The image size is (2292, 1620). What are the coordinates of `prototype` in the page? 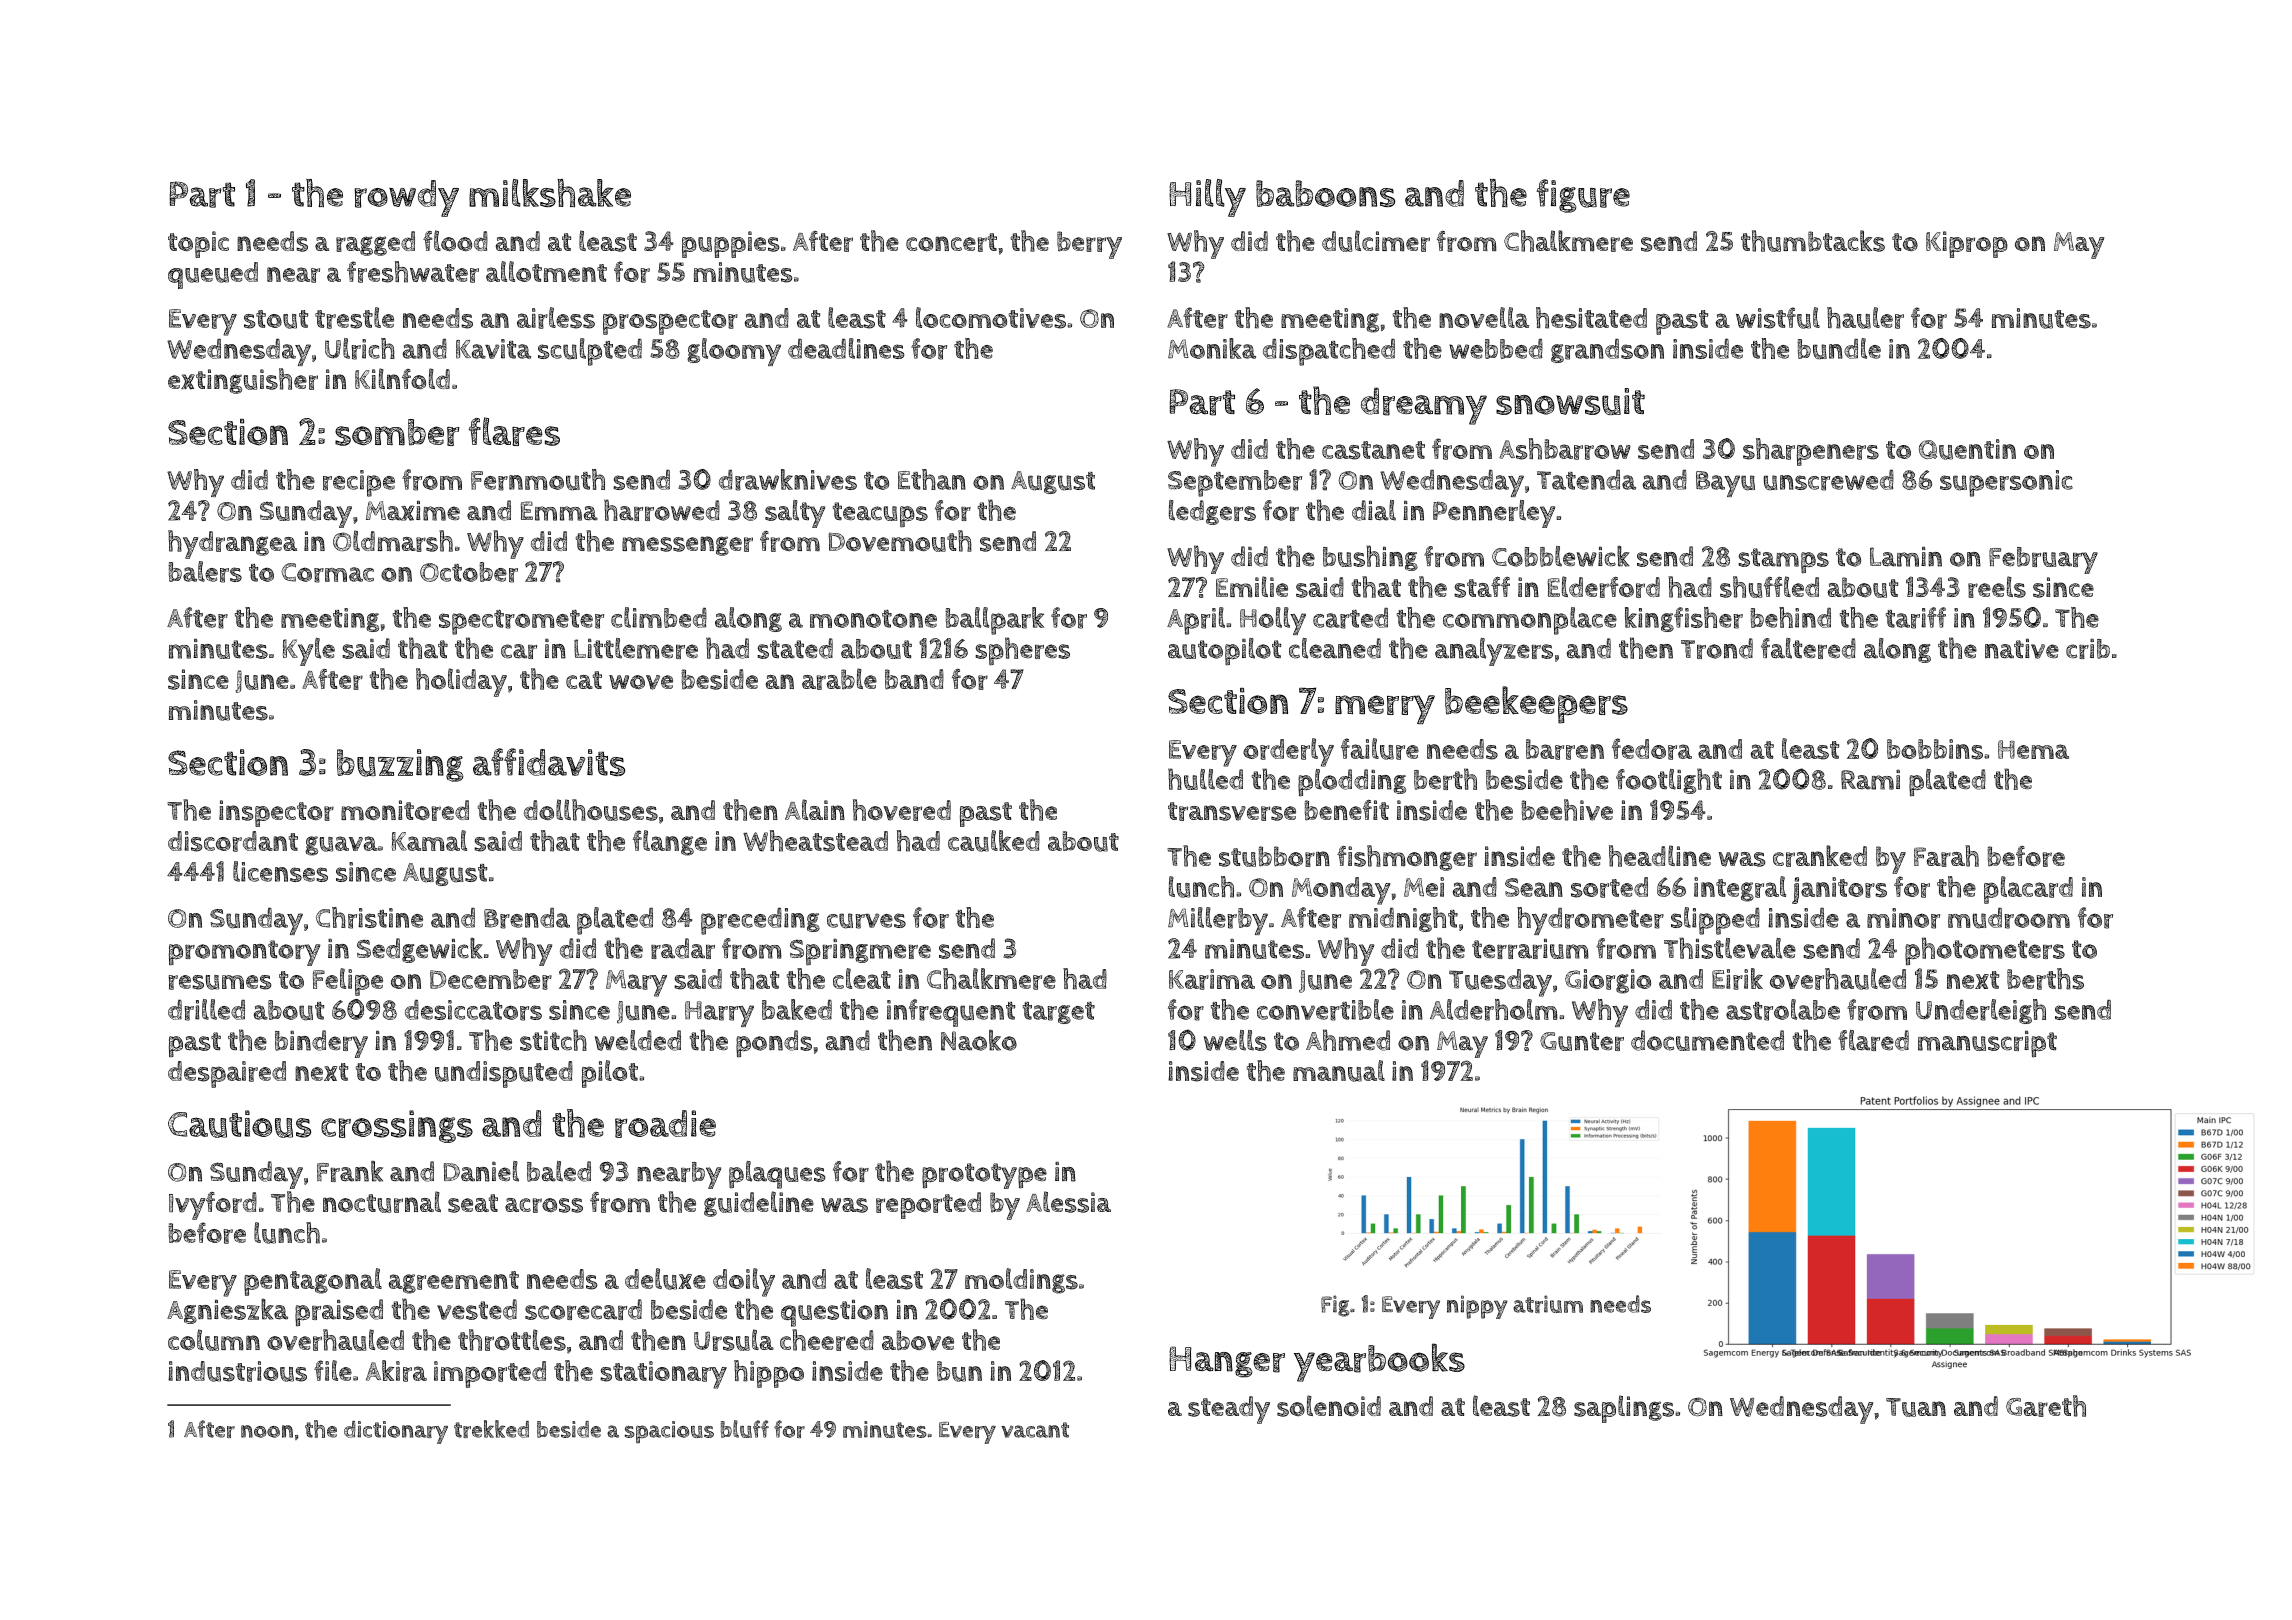 It's located at (984, 1176).
